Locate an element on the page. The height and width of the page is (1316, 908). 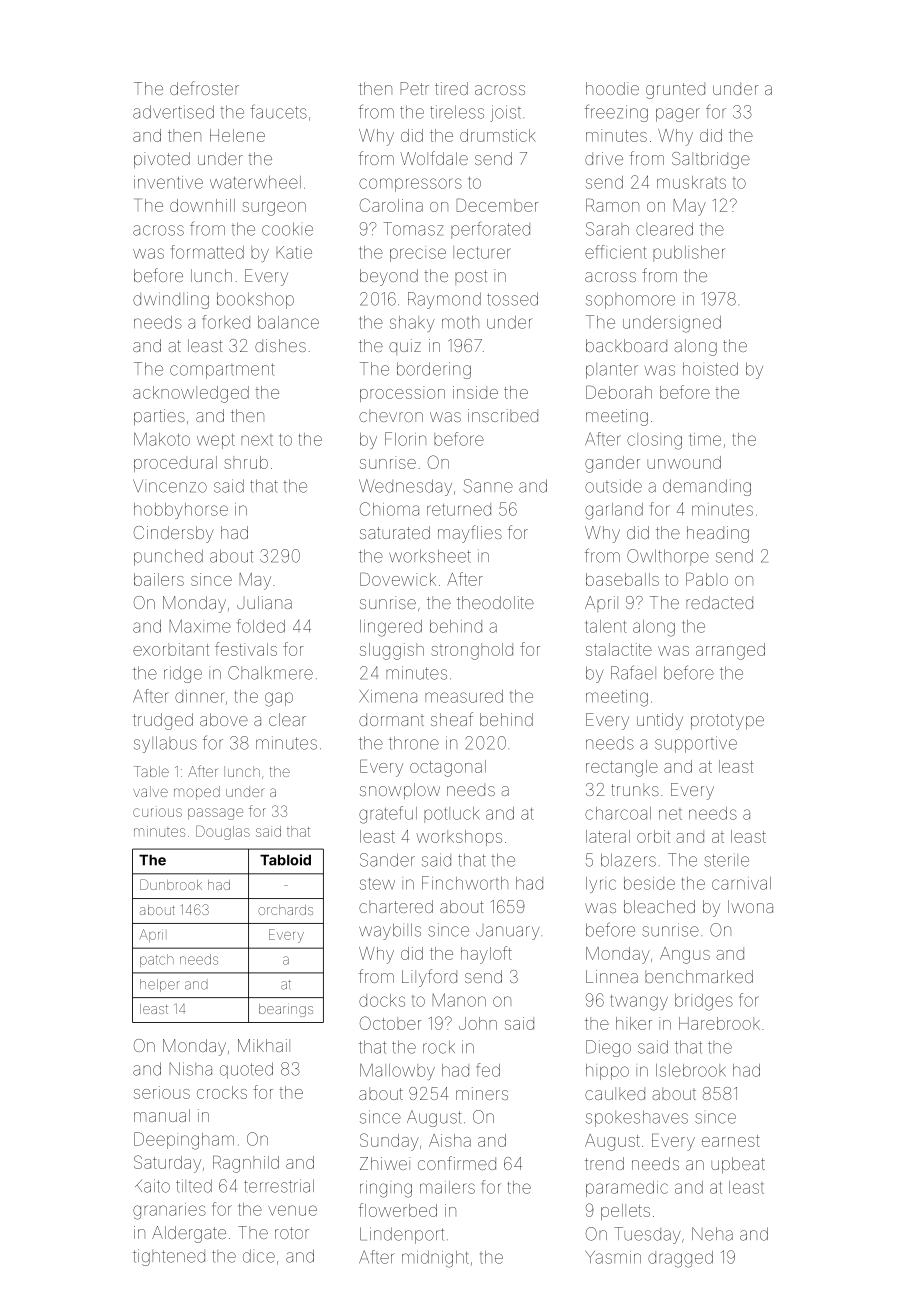
Maxime is located at coordinates (200, 626).
